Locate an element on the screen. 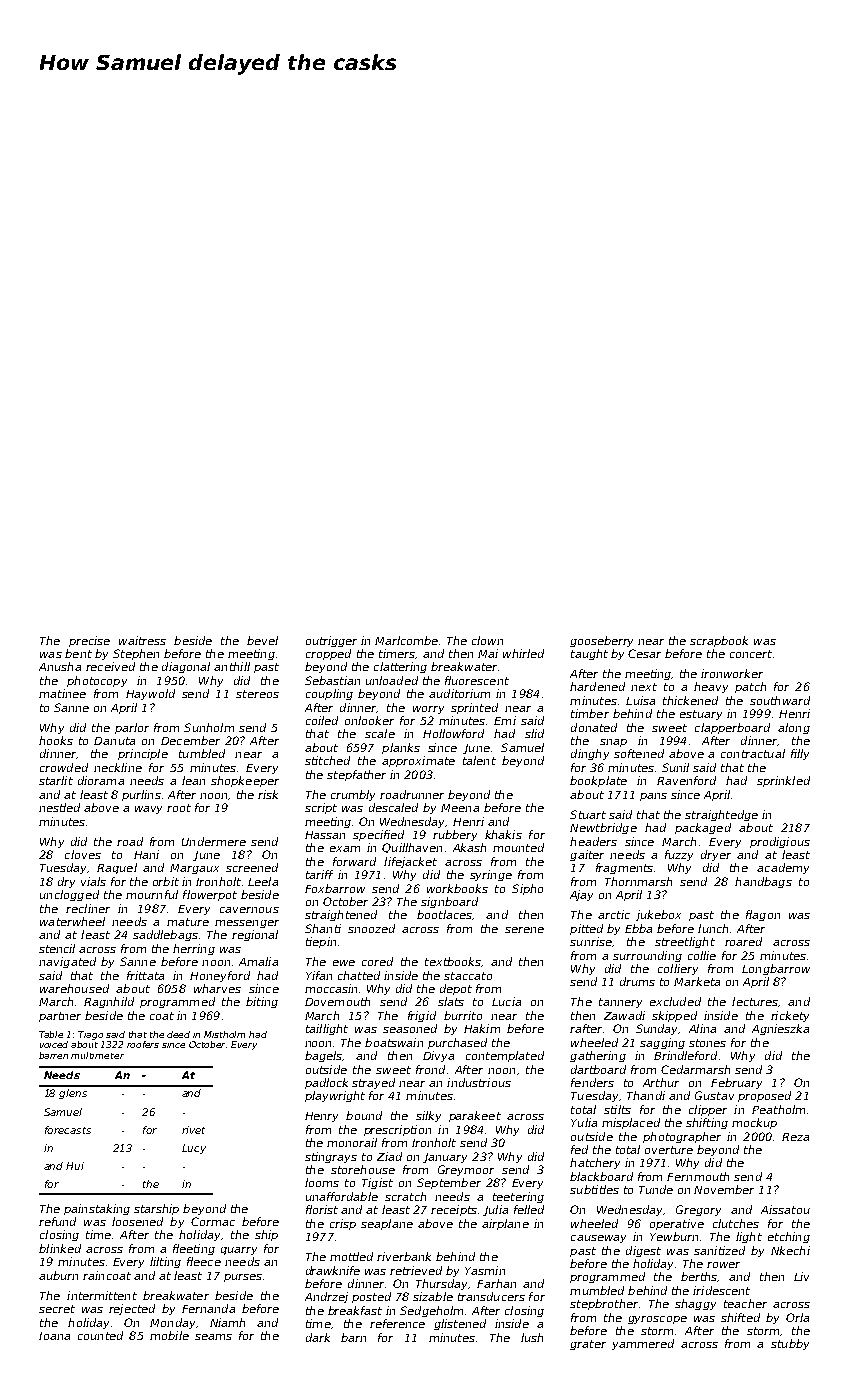  etching is located at coordinates (789, 1237).
